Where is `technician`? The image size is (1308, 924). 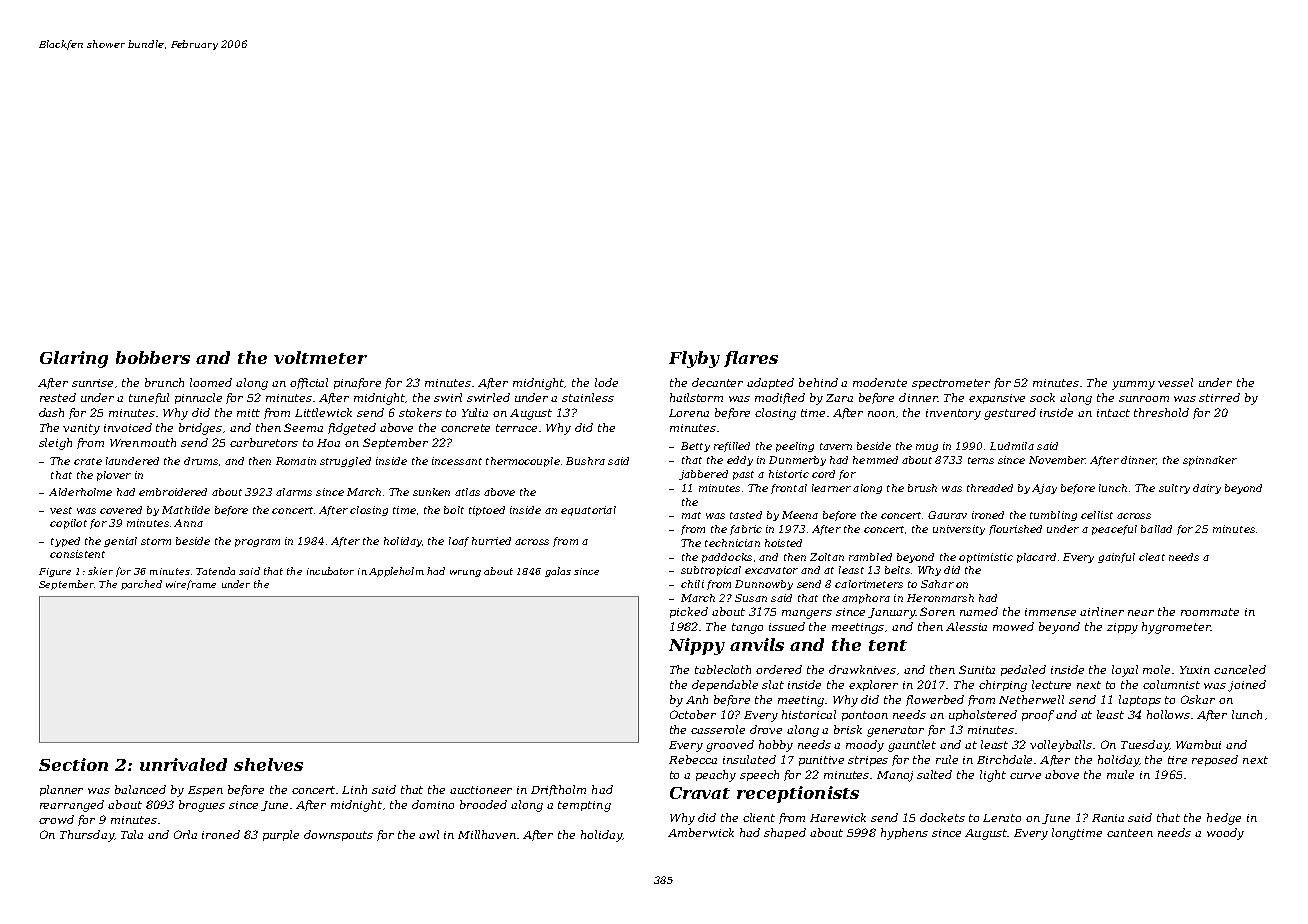
technician is located at coordinates (732, 543).
